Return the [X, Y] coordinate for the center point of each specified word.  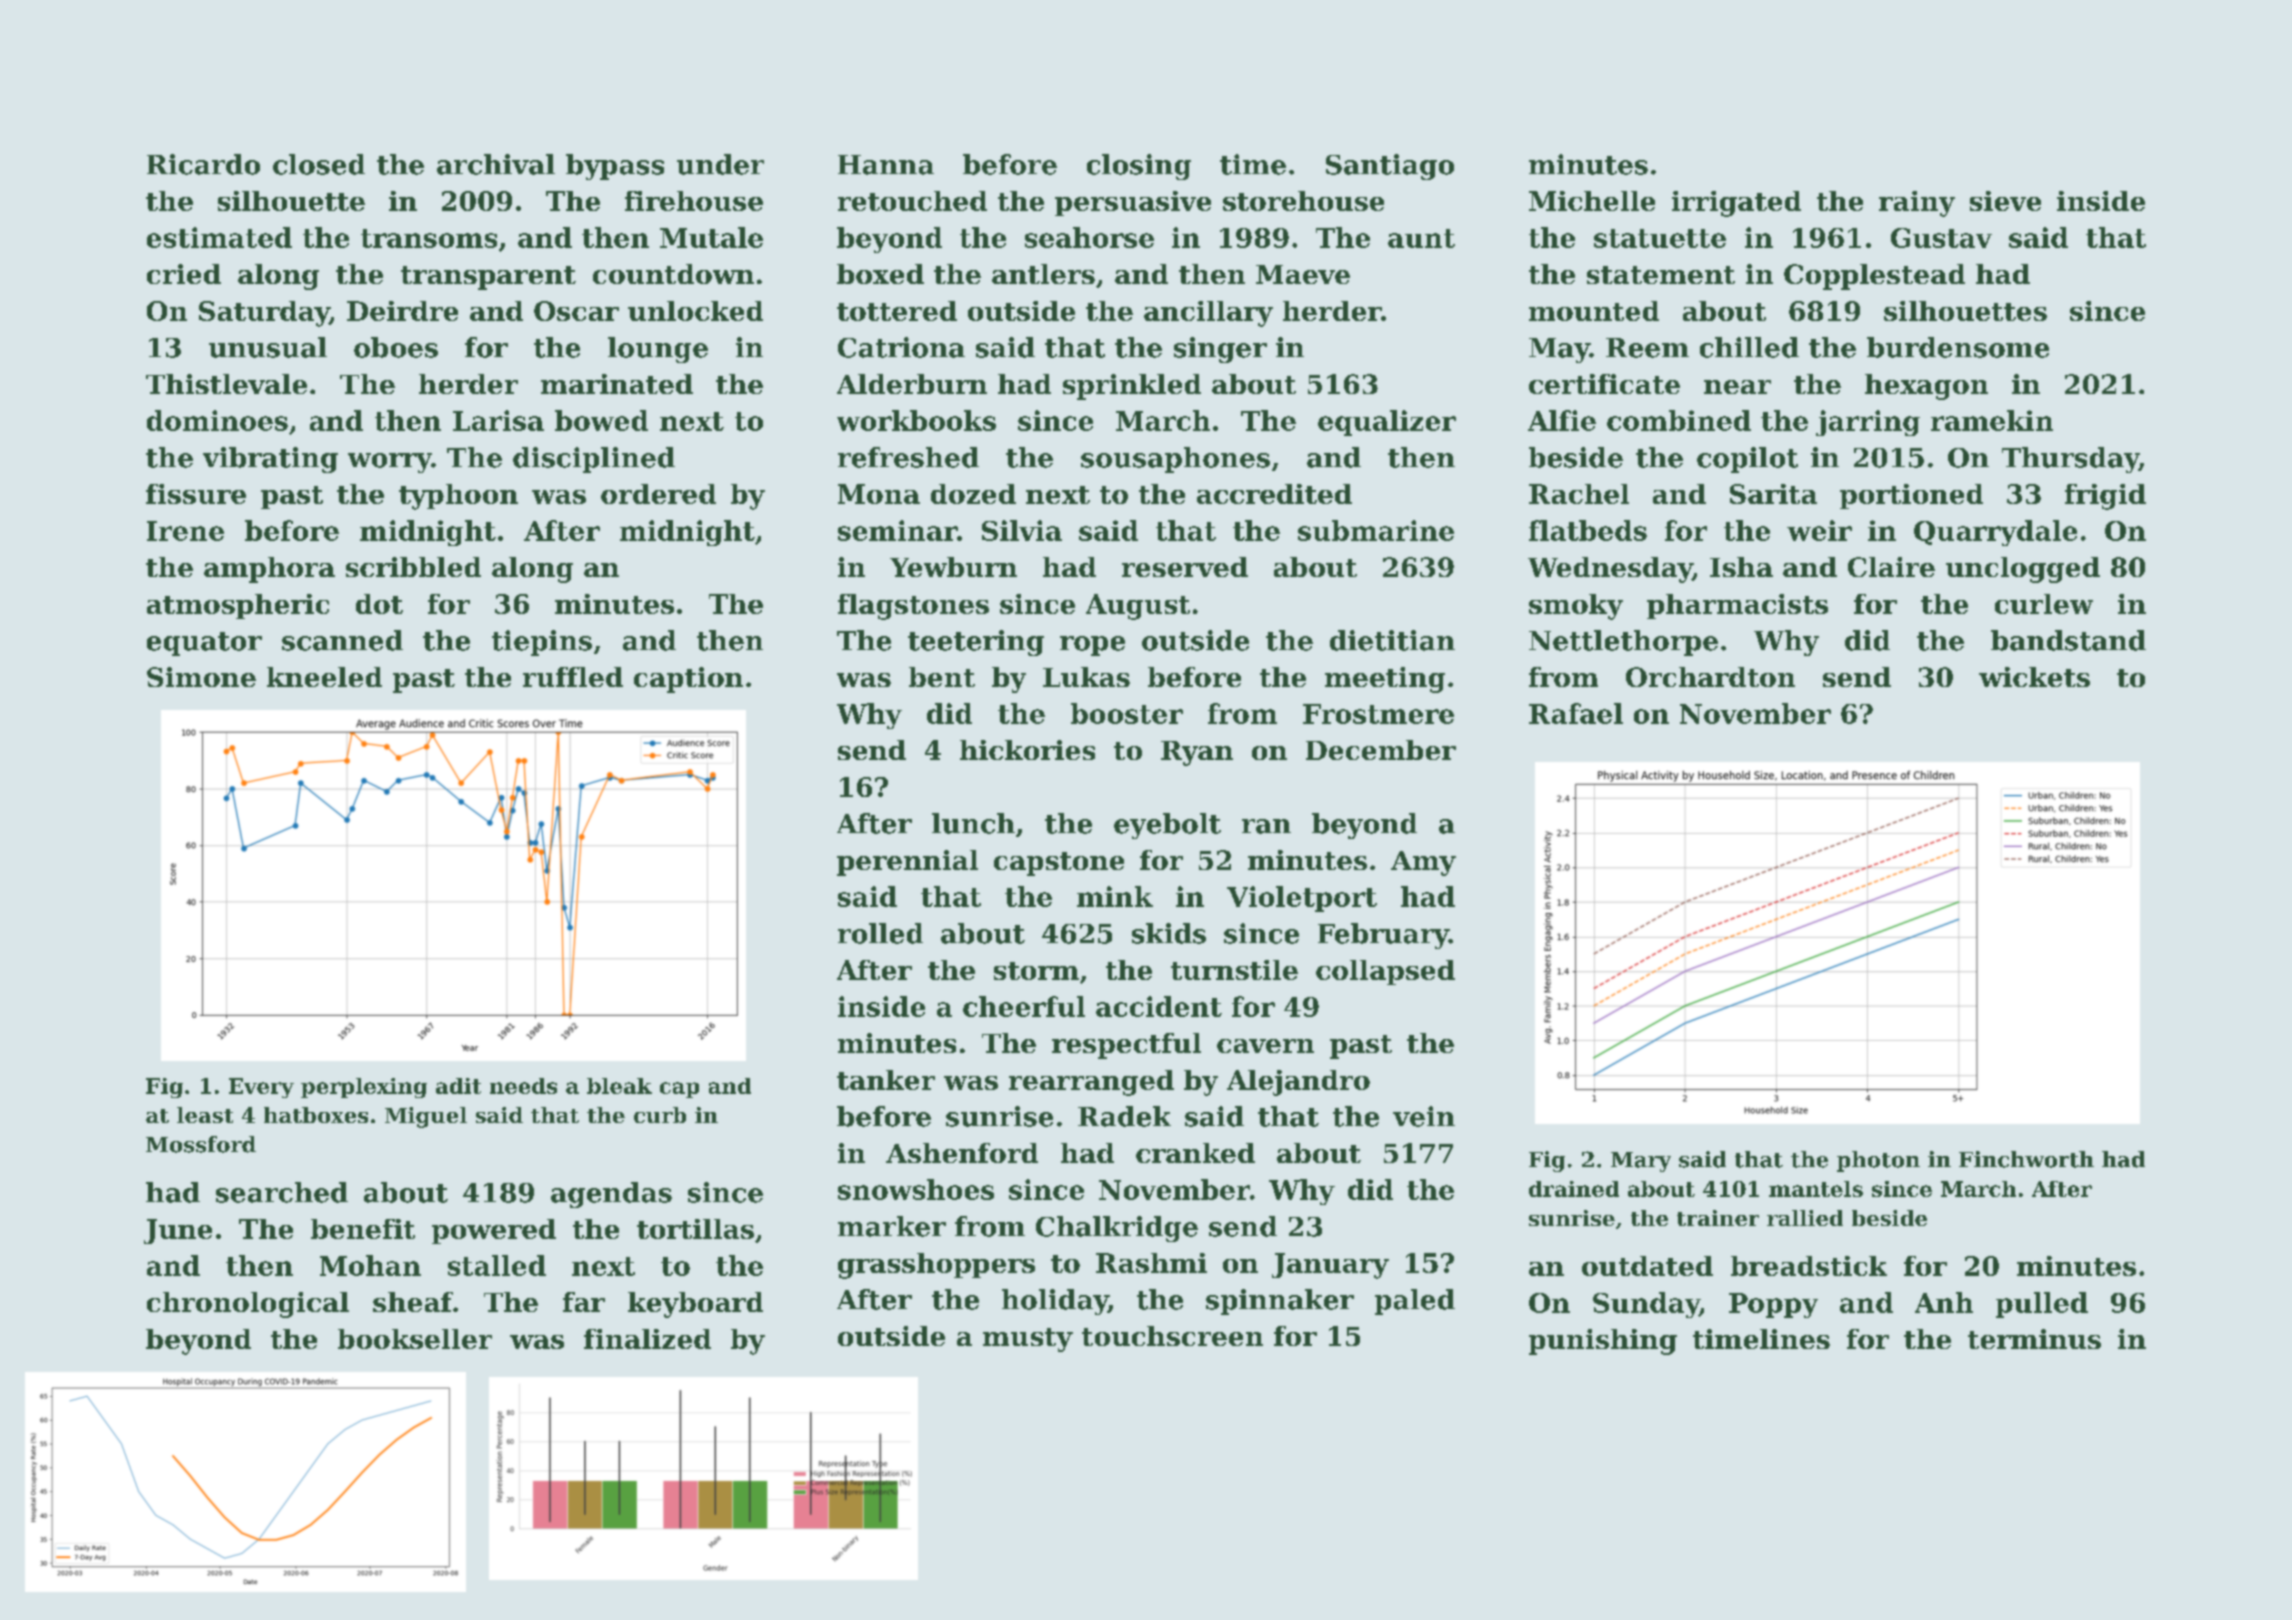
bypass [615, 167]
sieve [2005, 201]
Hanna [886, 165]
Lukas [1086, 677]
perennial [907, 863]
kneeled [324, 677]
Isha [1741, 567]
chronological [248, 1305]
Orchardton [1710, 677]
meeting [1385, 680]
